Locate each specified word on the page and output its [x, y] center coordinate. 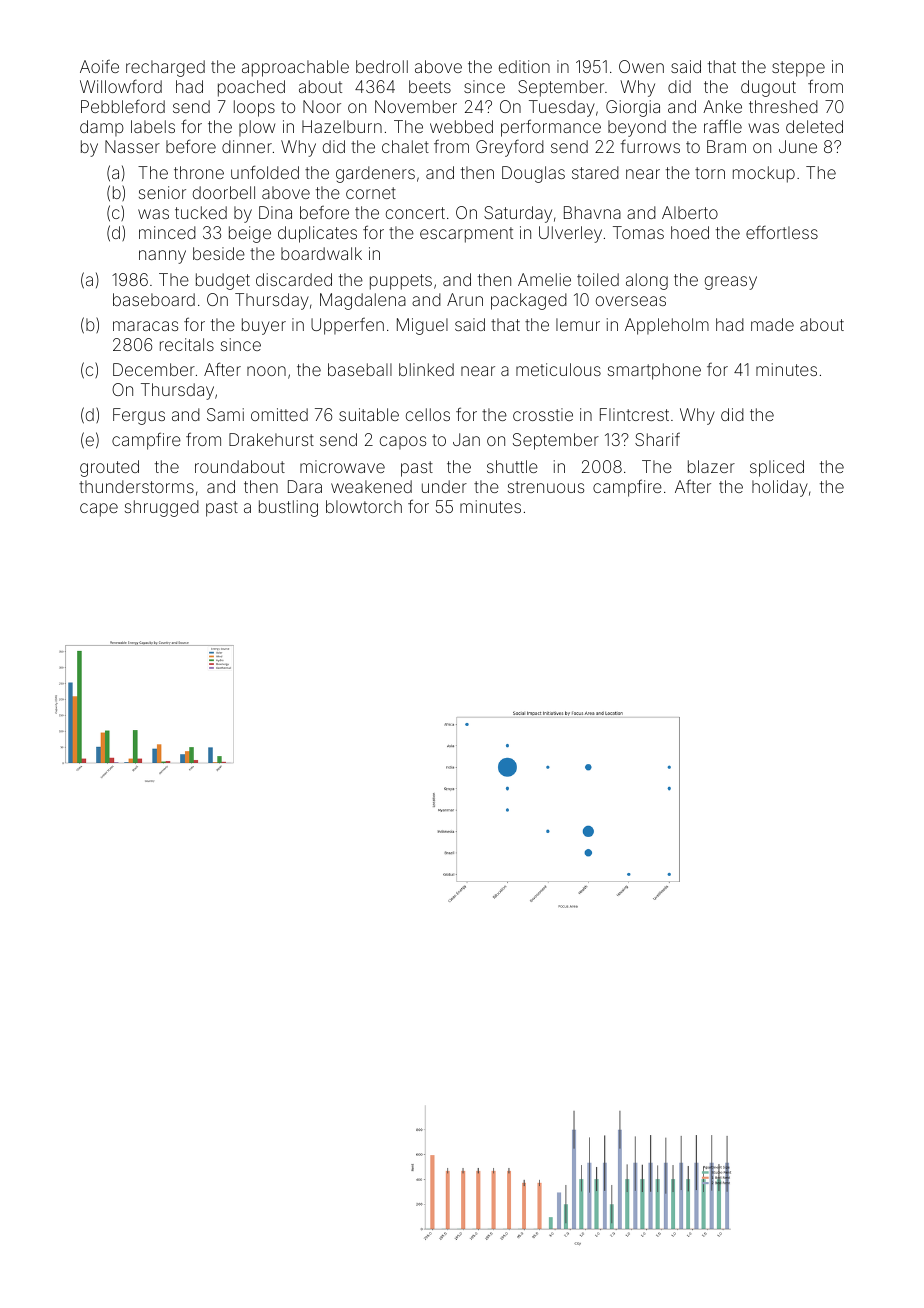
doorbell [224, 192]
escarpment [466, 235]
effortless [782, 232]
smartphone [654, 371]
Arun [465, 299]
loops [254, 108]
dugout [768, 88]
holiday [780, 488]
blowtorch [364, 506]
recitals [187, 344]
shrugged [162, 508]
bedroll [382, 66]
